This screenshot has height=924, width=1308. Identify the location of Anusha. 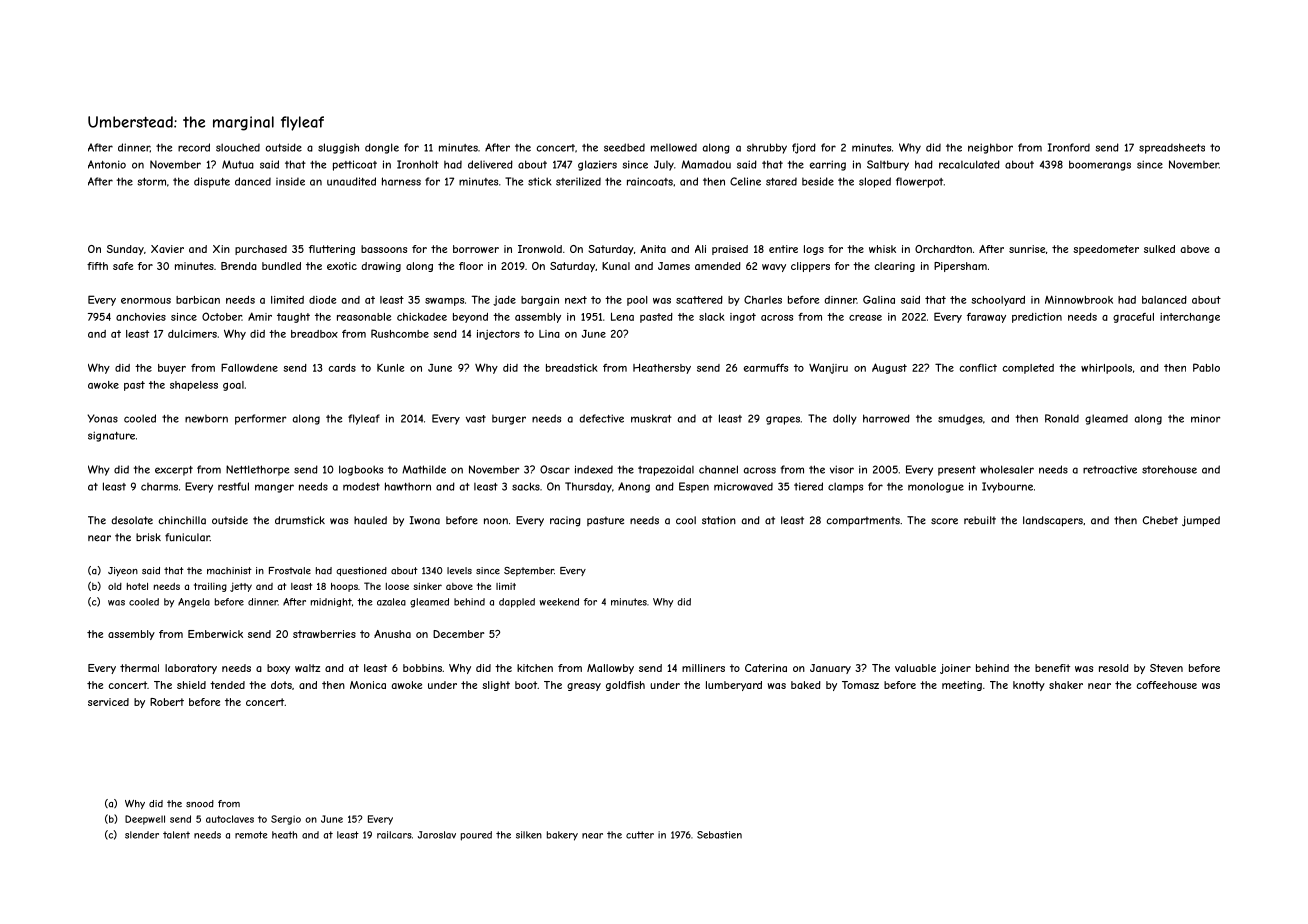
(392, 634).
